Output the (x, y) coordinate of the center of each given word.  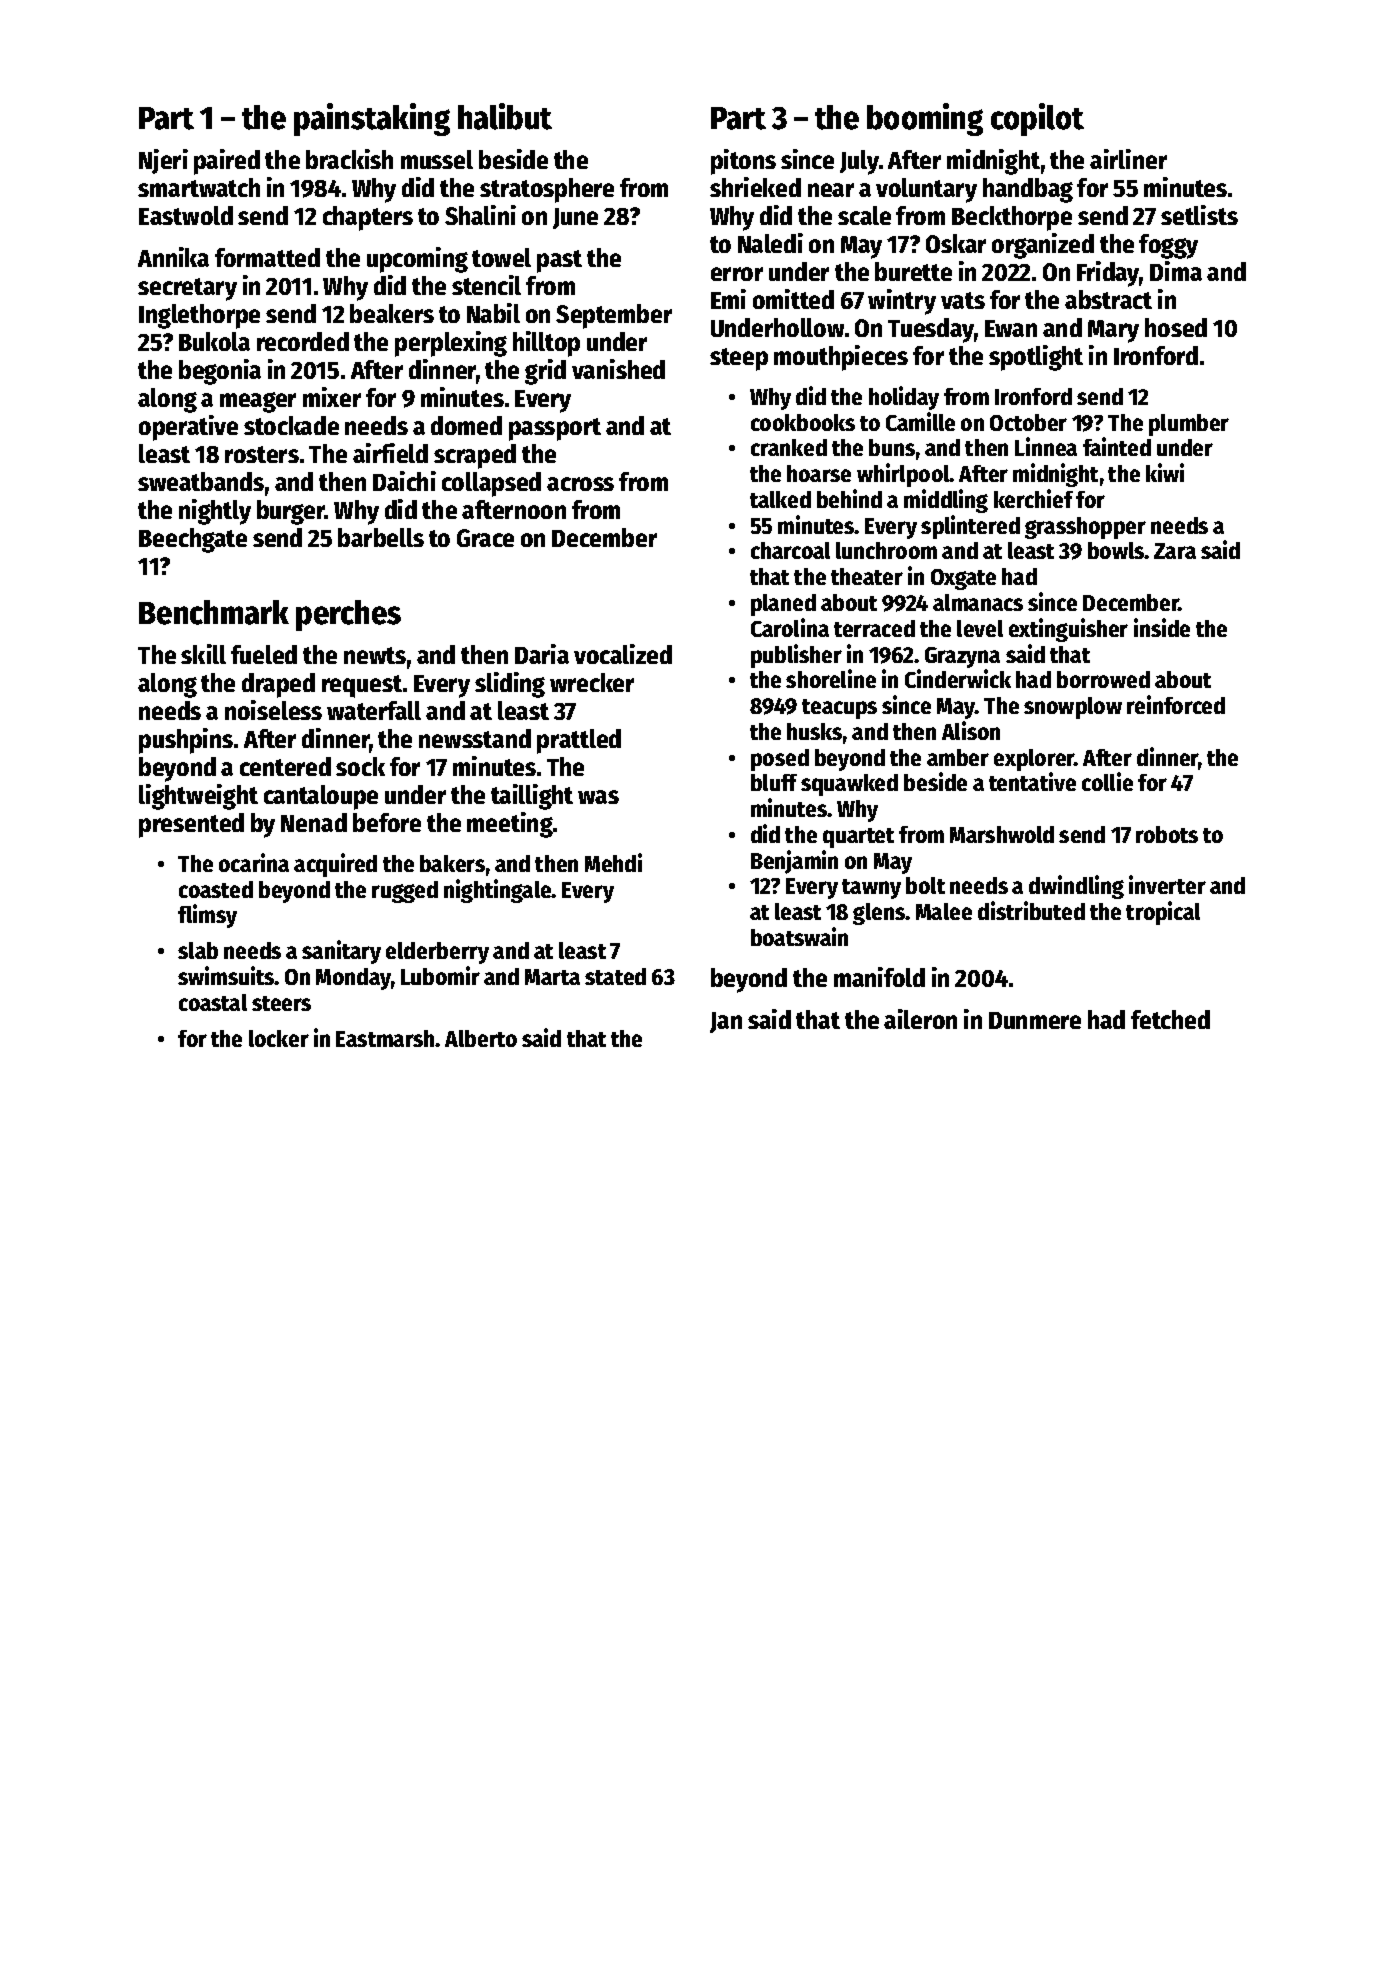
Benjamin (794, 862)
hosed (1176, 327)
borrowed (1103, 679)
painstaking (372, 119)
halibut (505, 116)
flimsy (207, 916)
